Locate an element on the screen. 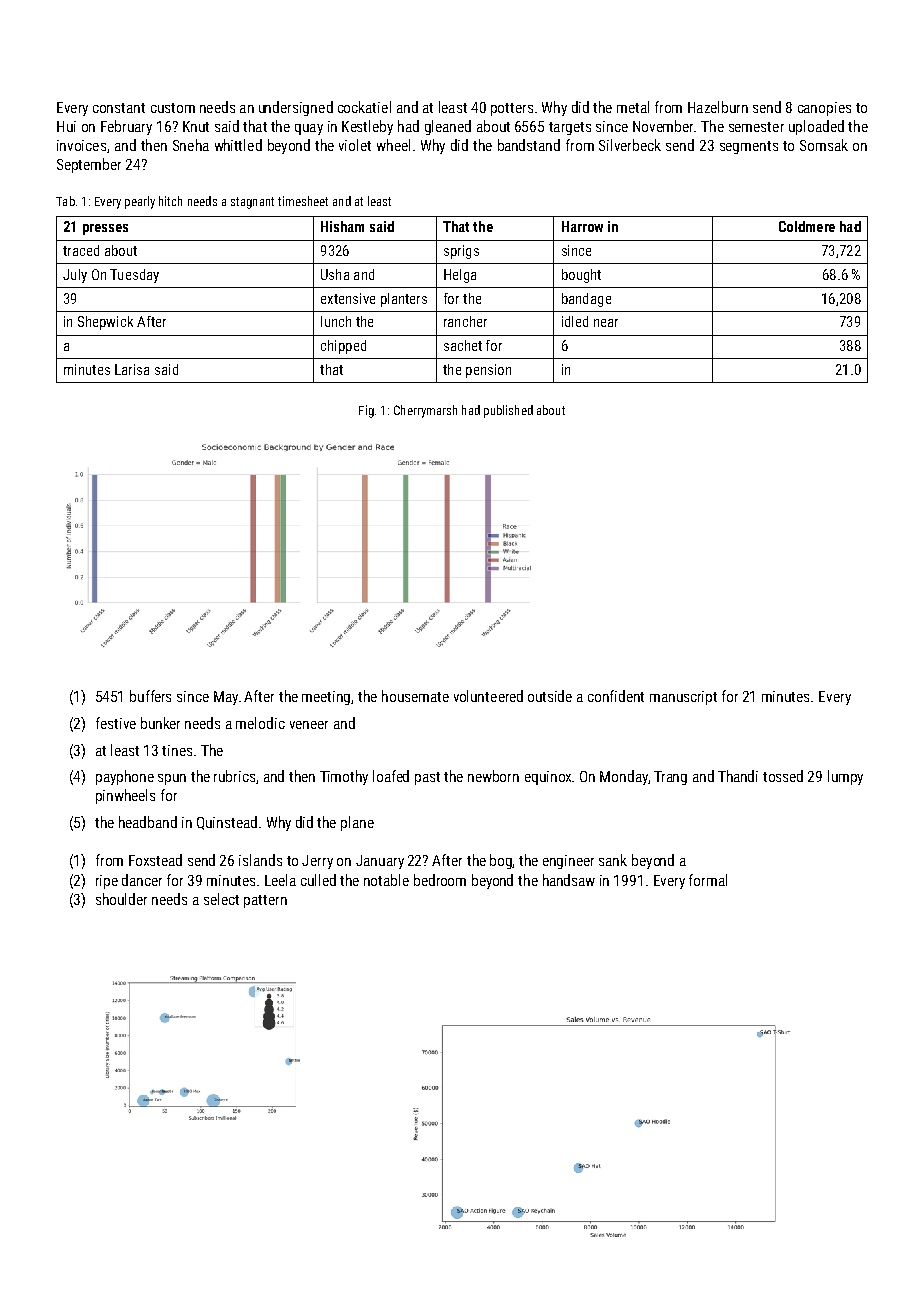  published is located at coordinates (508, 411).
